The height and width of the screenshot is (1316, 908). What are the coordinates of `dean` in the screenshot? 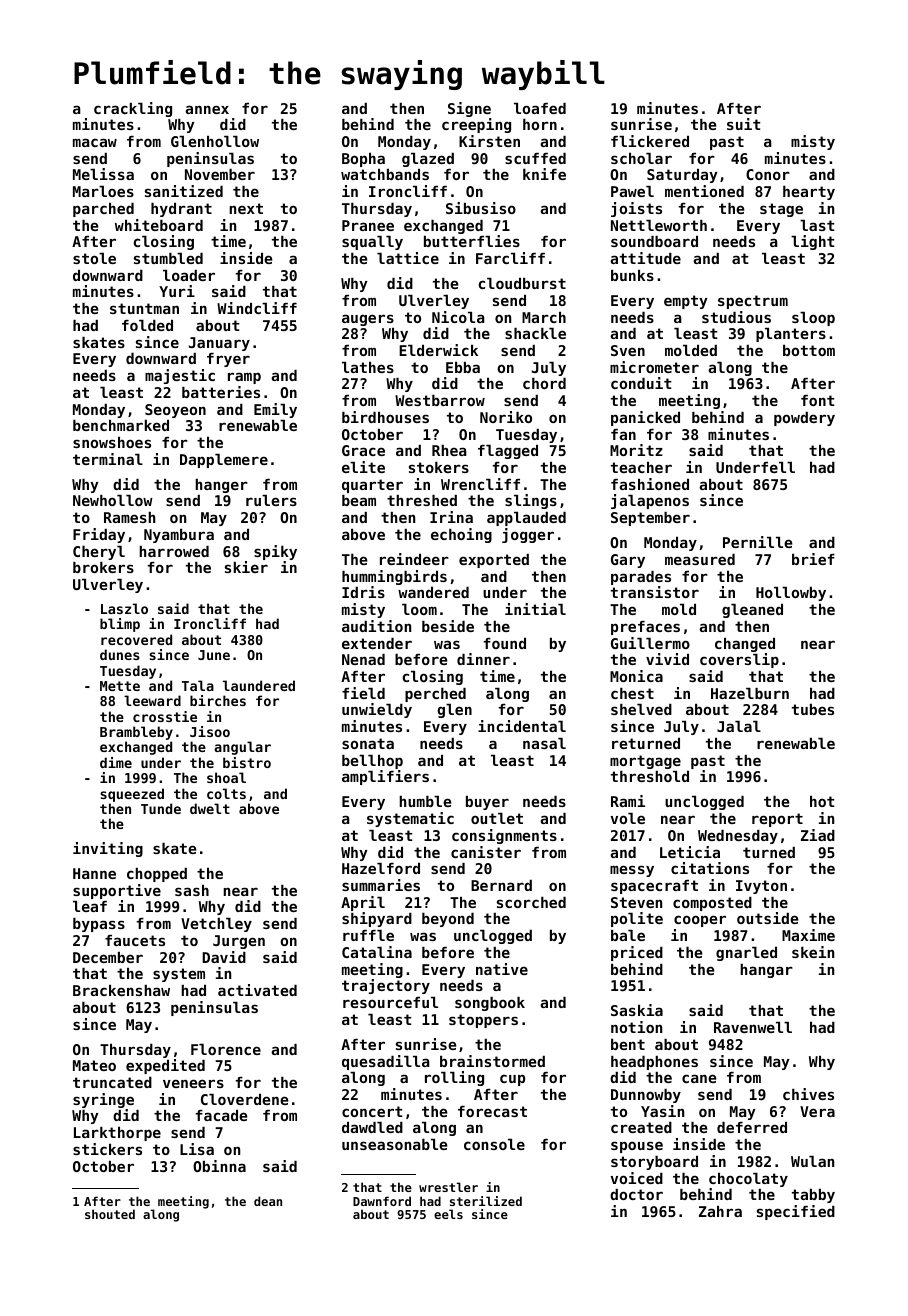 It's located at (268, 1201).
